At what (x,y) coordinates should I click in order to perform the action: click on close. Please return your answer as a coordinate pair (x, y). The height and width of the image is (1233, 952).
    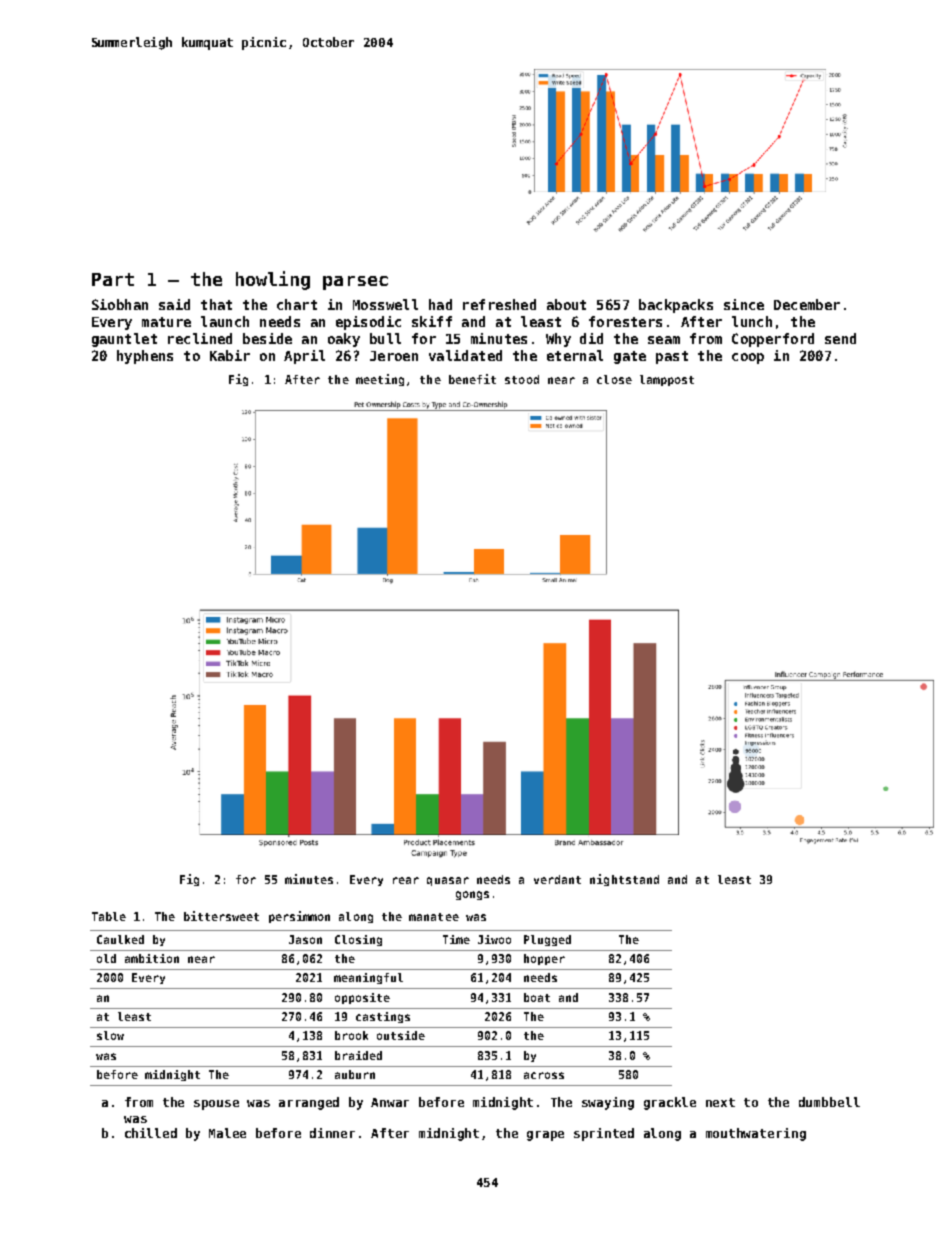
    Looking at the image, I should click on (614, 379).
